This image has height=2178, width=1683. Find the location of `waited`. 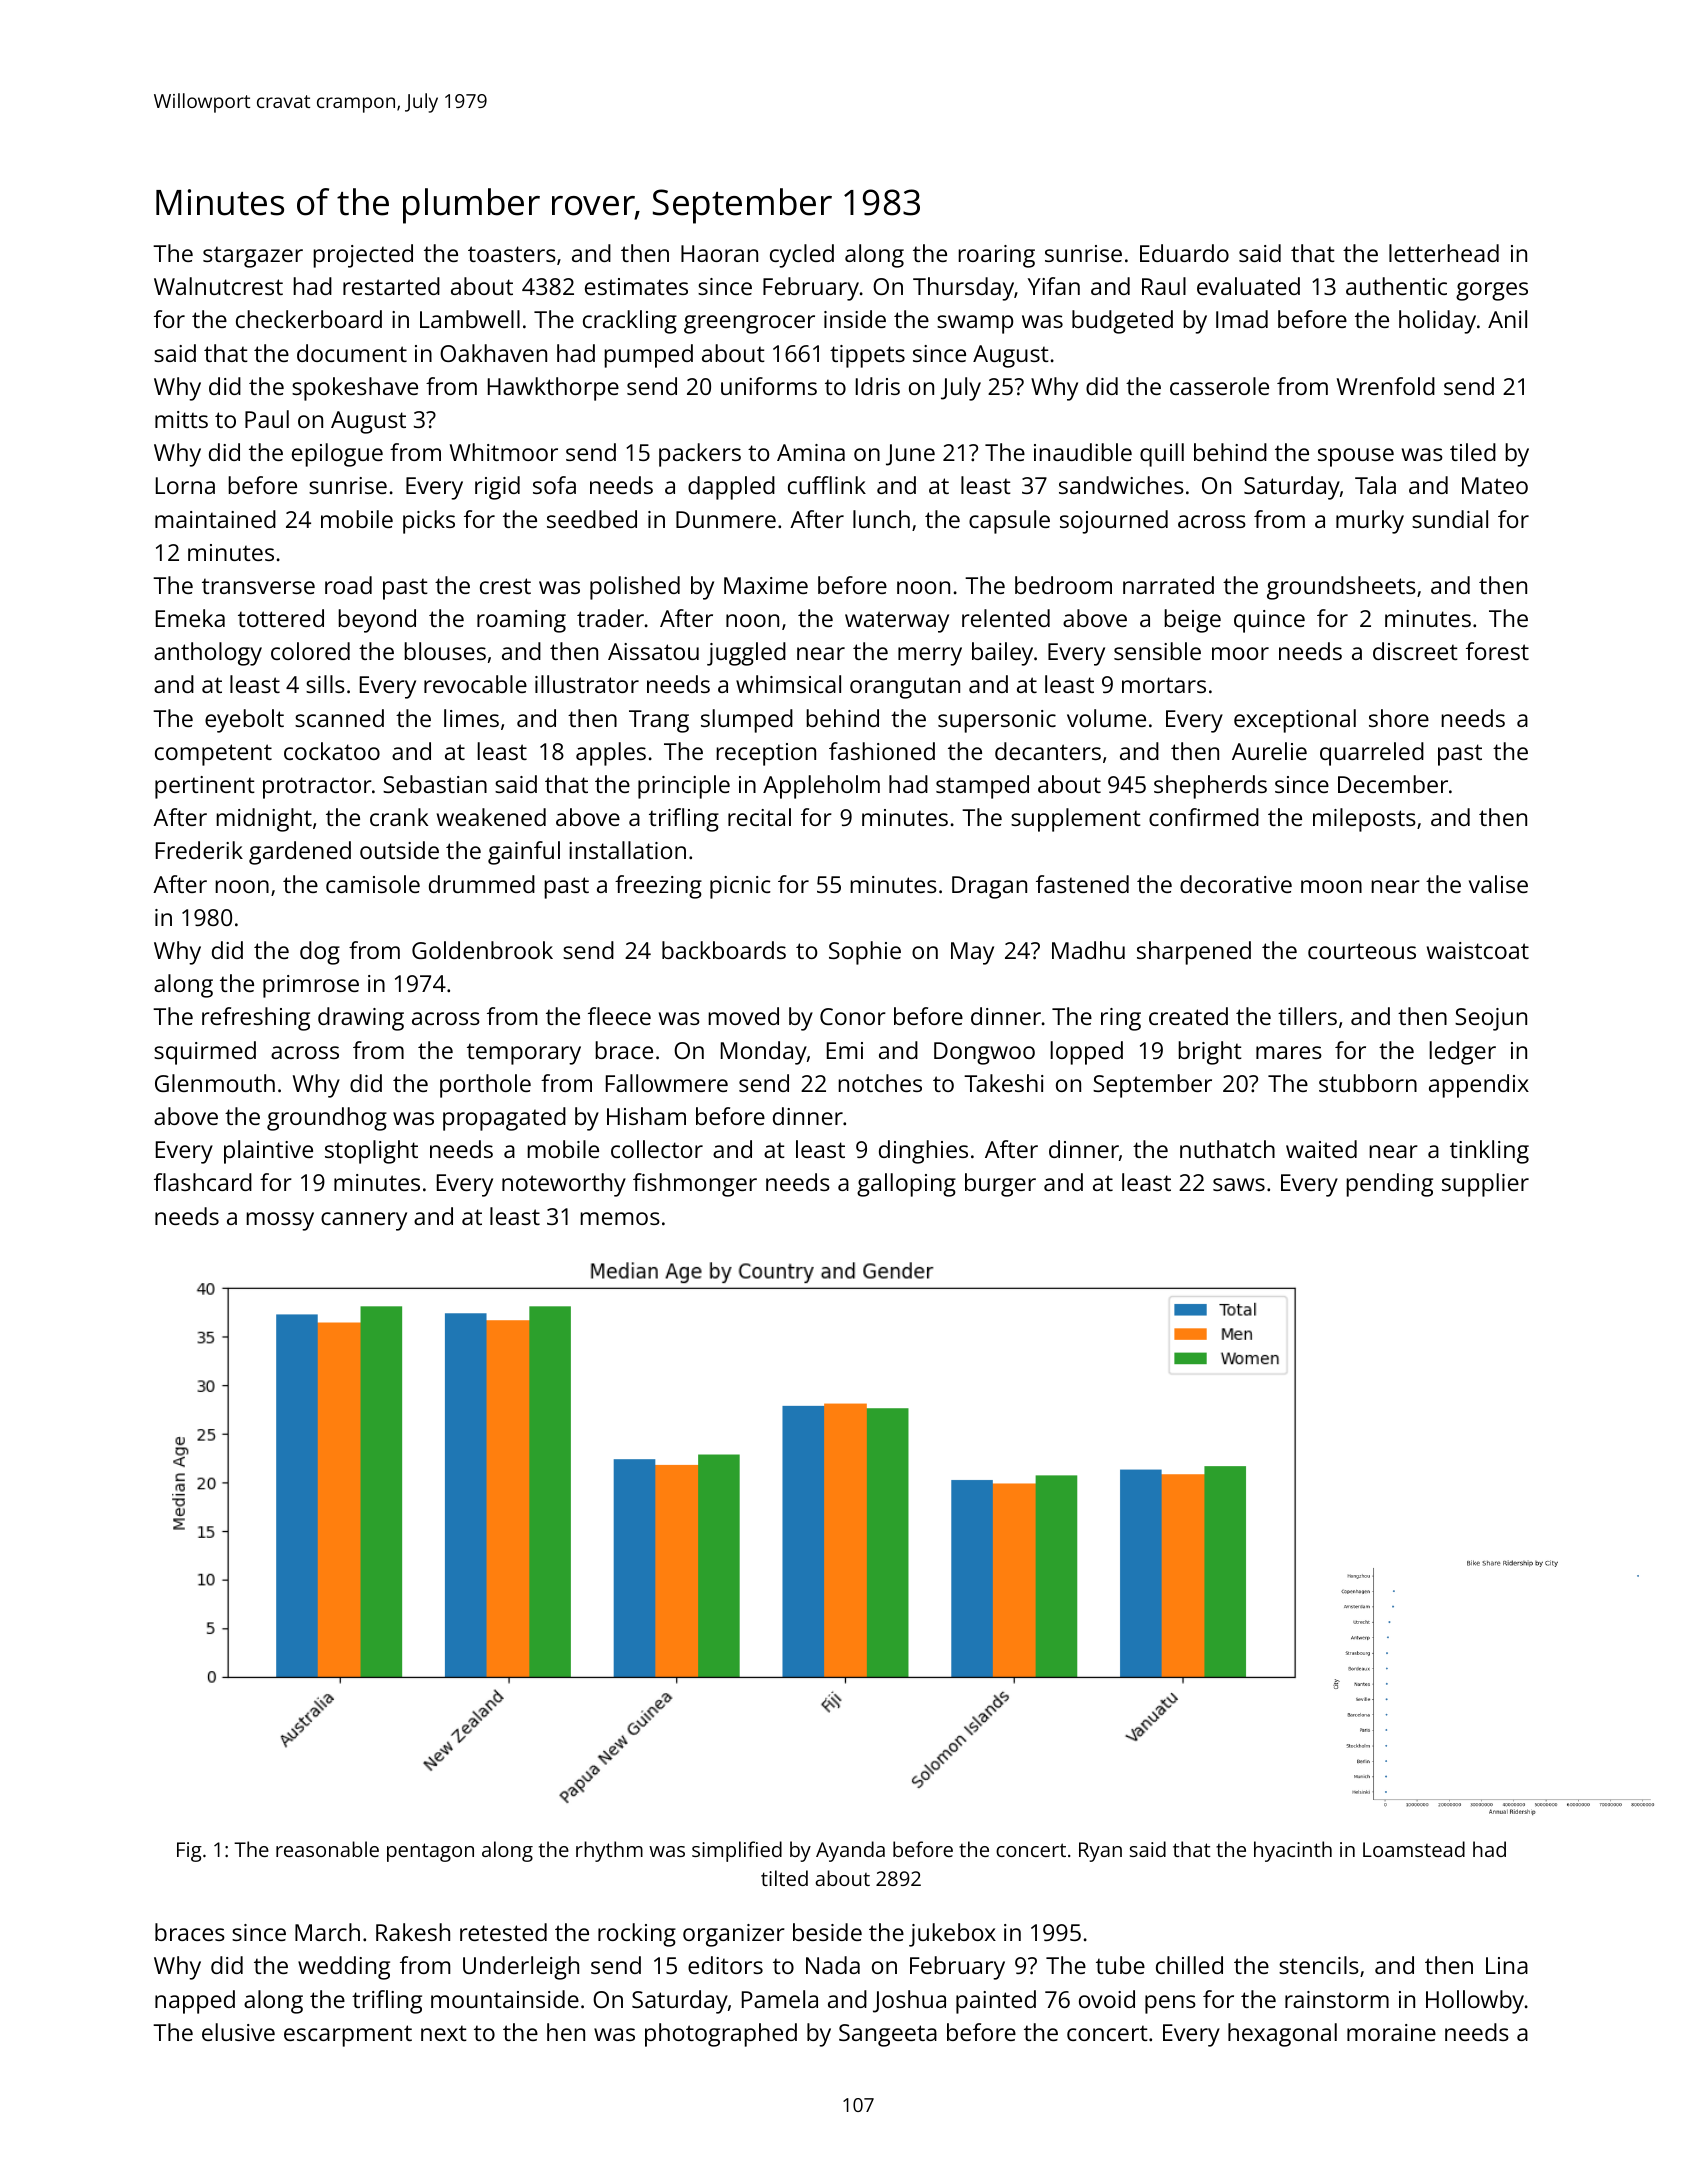

waited is located at coordinates (1321, 1149).
